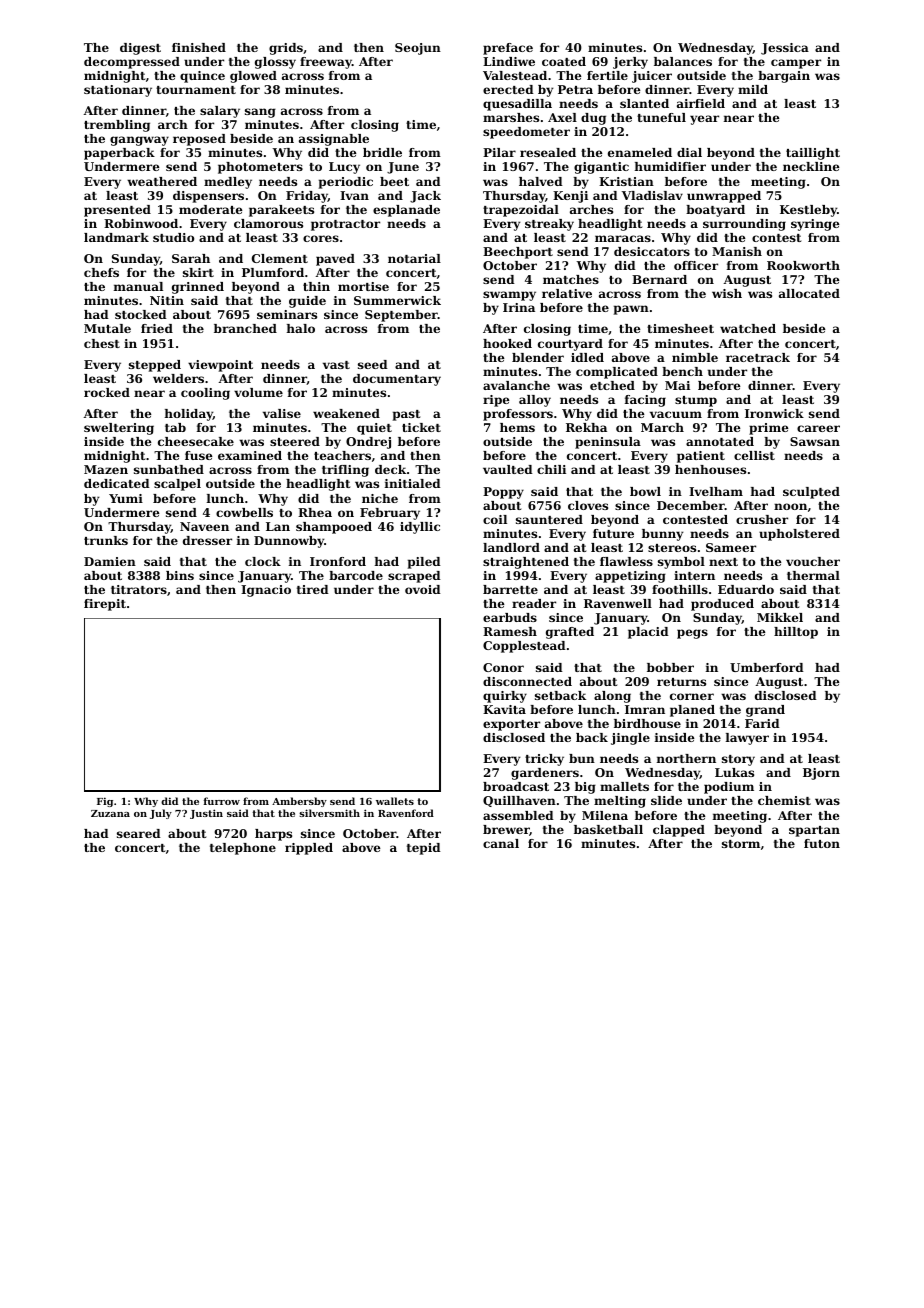 The width and height of the page is (924, 1308). What do you see at coordinates (710, 469) in the page?
I see `henhouses` at bounding box center [710, 469].
